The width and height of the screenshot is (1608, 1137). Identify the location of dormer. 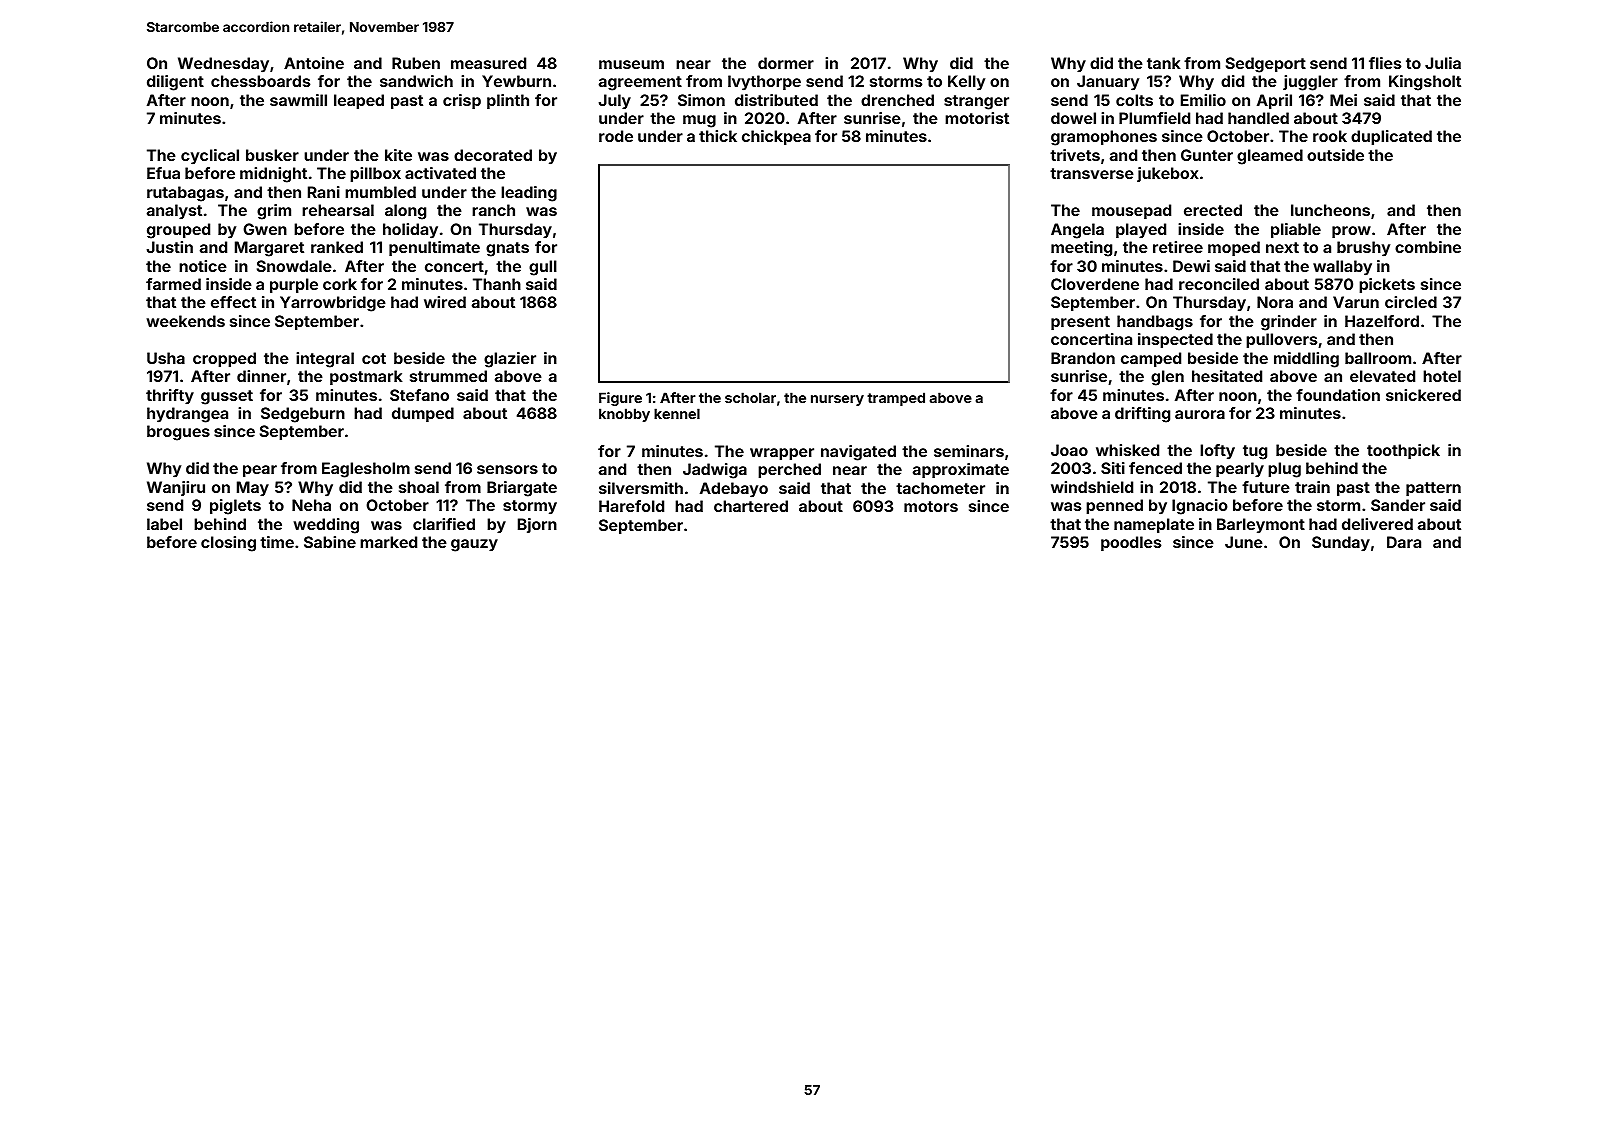
(786, 63).
